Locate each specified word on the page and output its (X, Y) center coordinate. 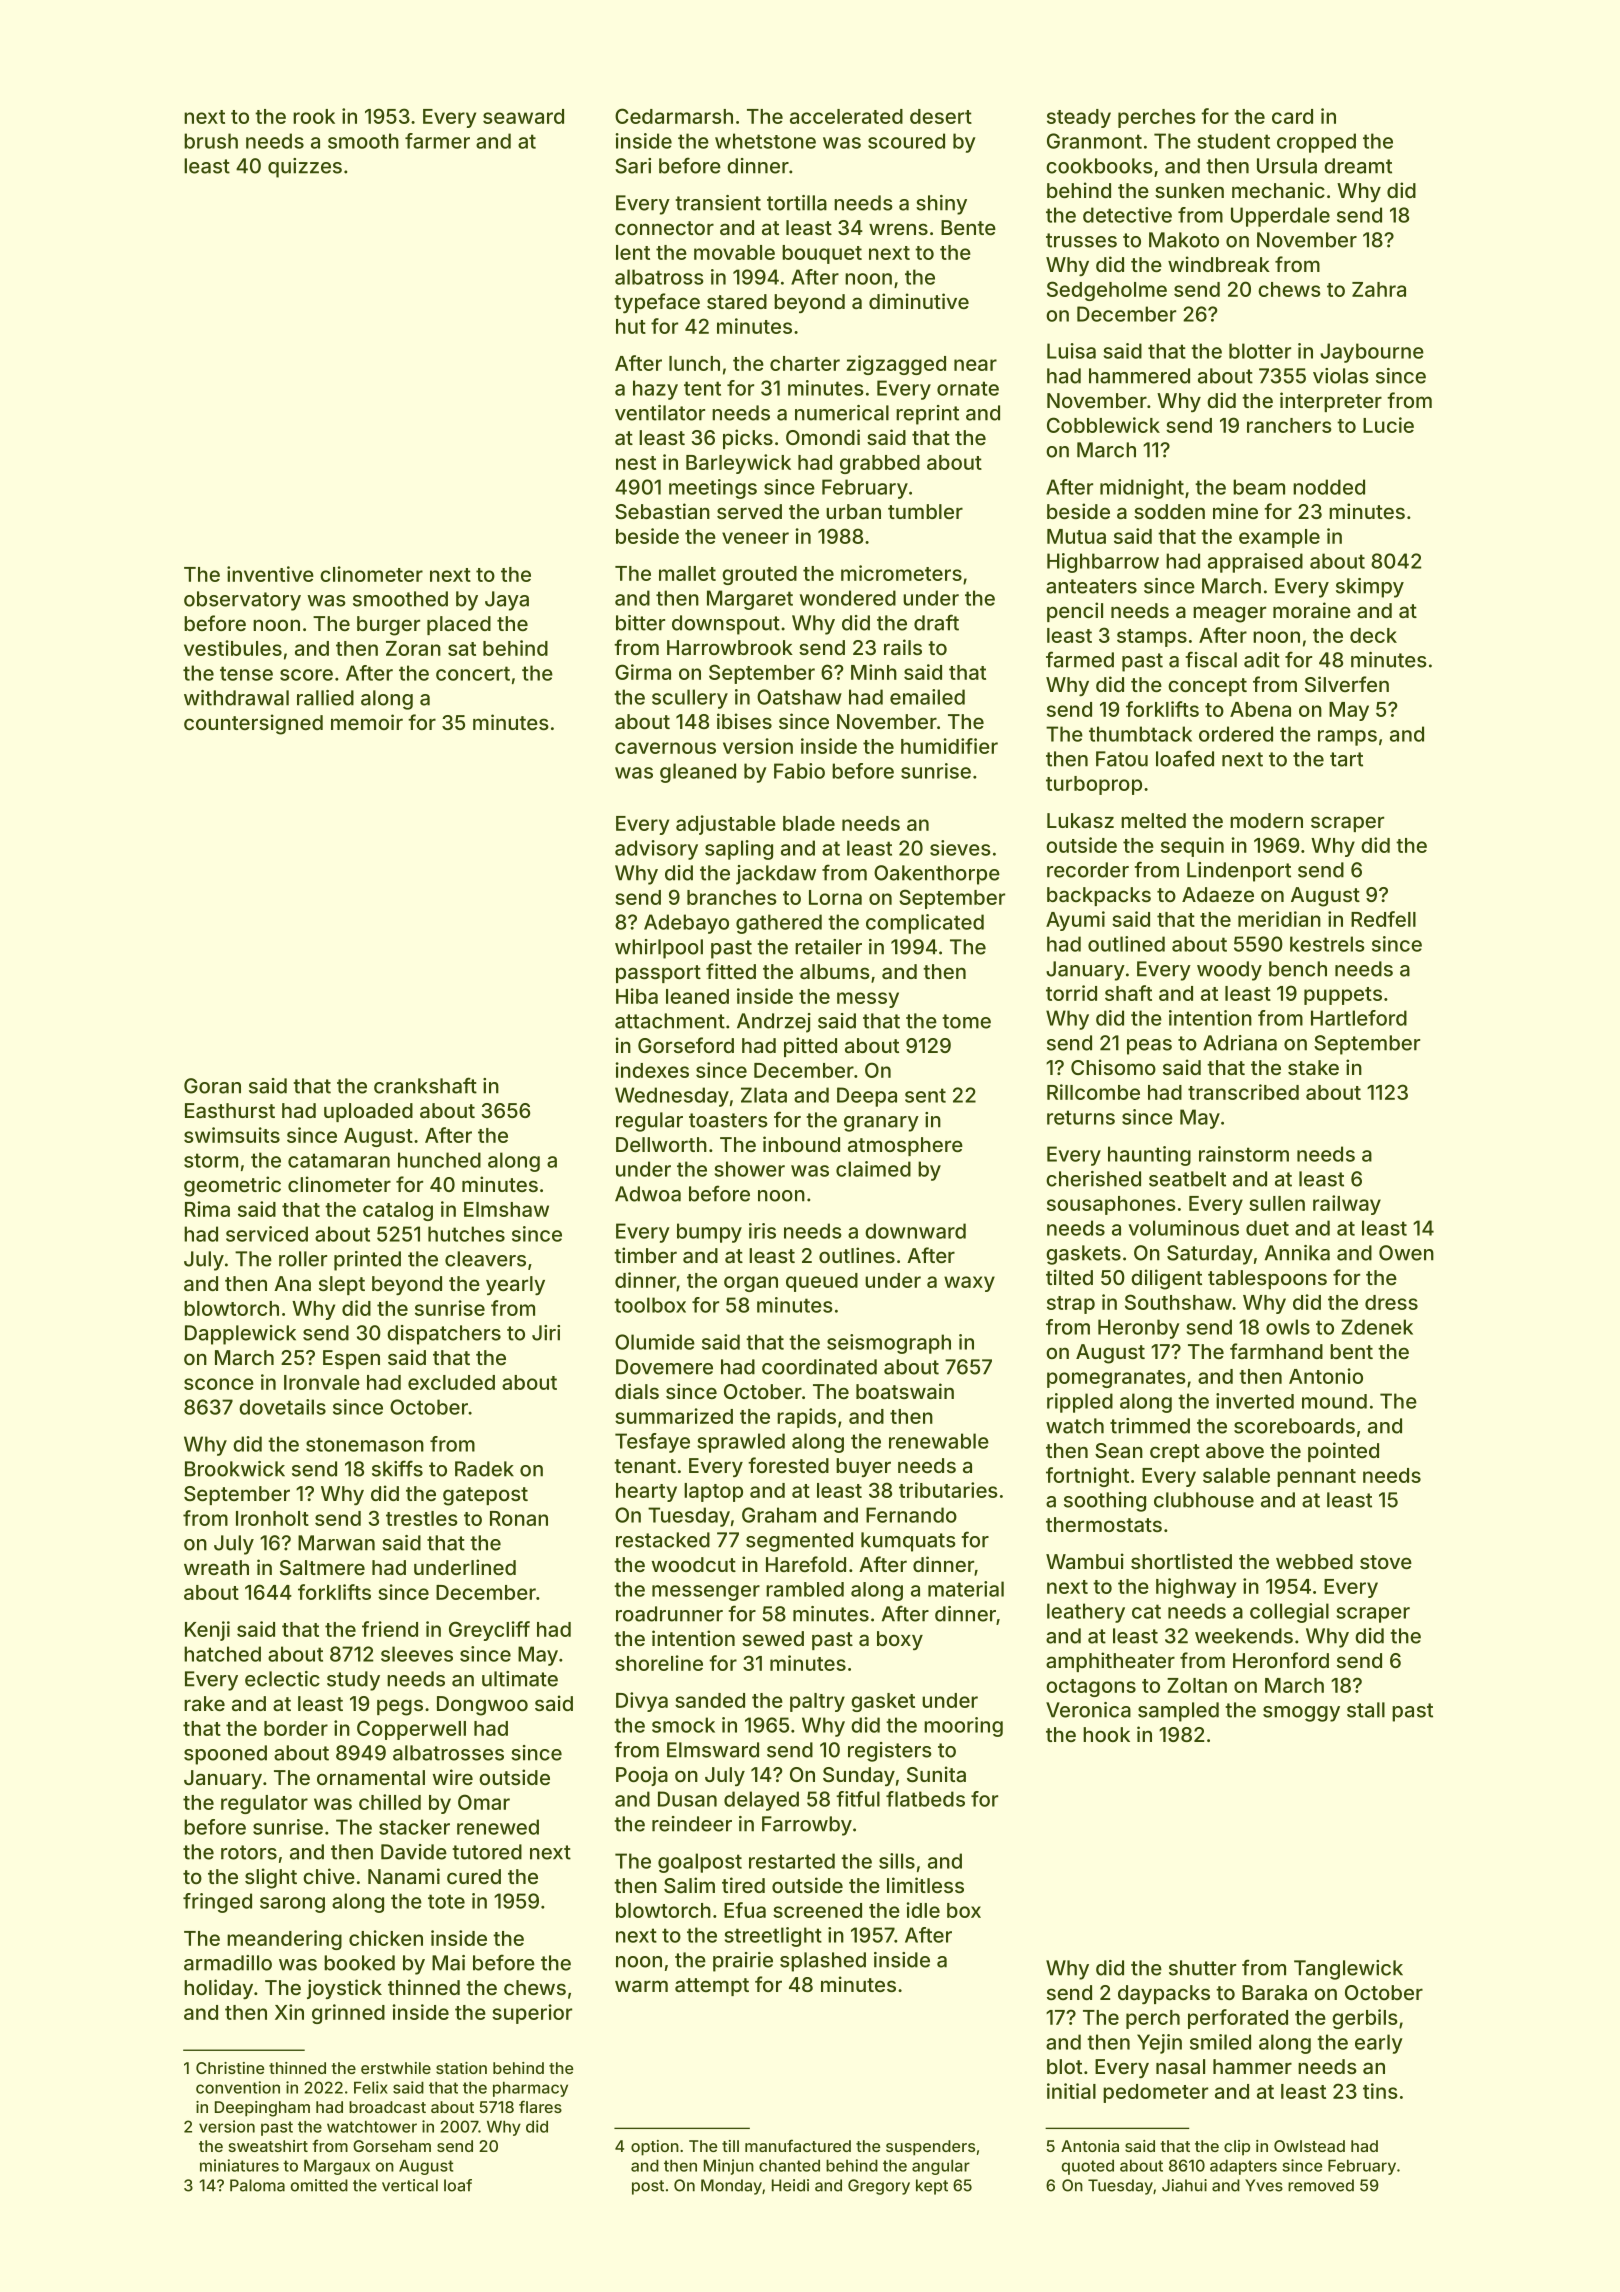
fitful (858, 1799)
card (1292, 116)
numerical (842, 413)
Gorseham (392, 2146)
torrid (1071, 993)
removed (1321, 2185)
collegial (1289, 1613)
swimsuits (232, 1135)
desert (941, 116)
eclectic (282, 1679)
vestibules (233, 648)
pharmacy (530, 2089)
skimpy (1370, 588)
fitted (731, 971)
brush (211, 141)
